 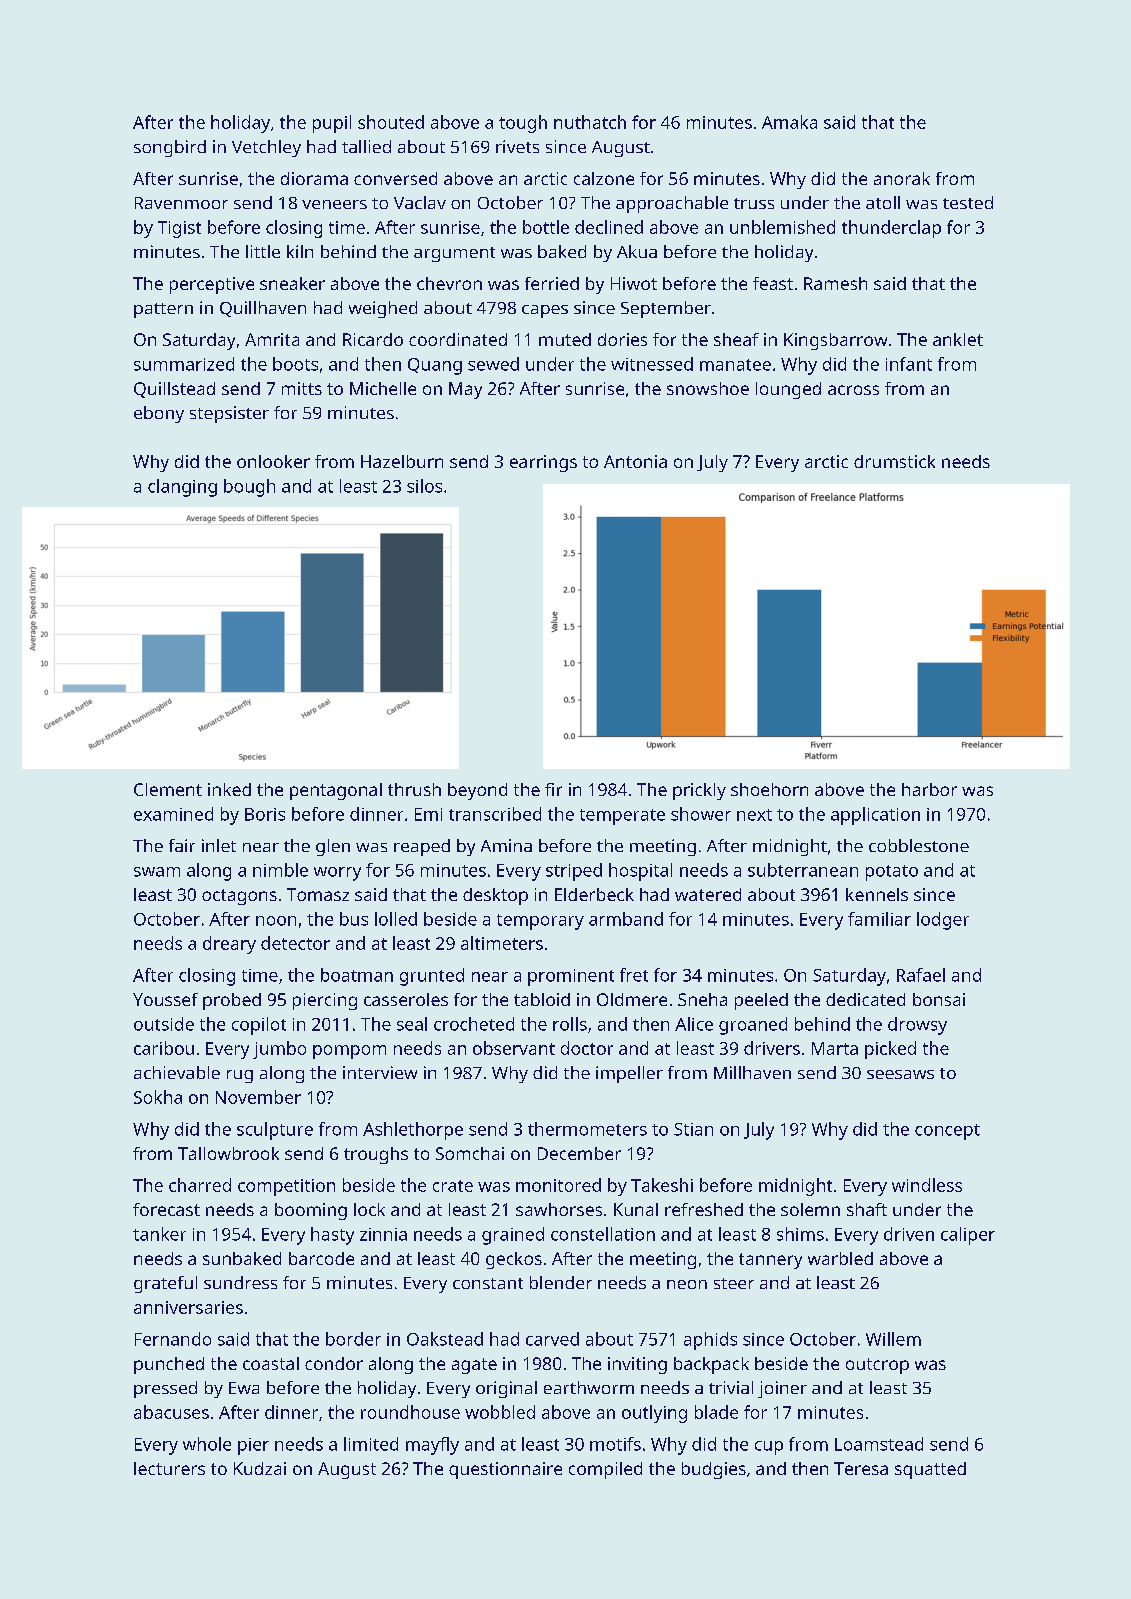 I want to click on Kudzai, so click(x=260, y=1468).
